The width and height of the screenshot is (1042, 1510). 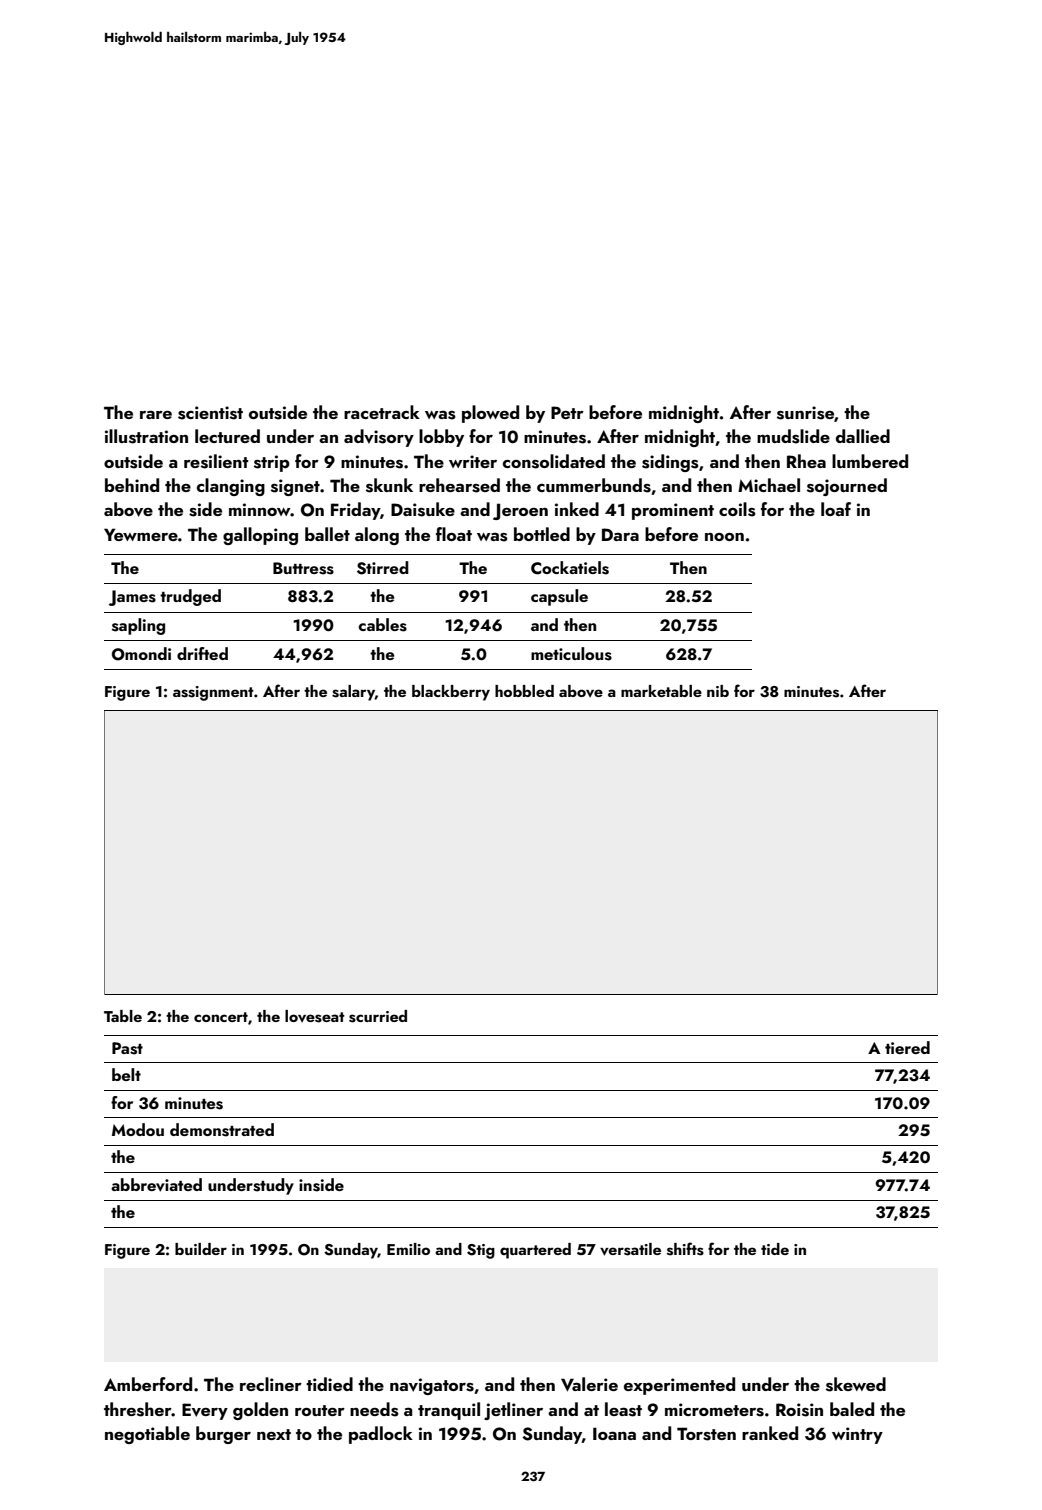 I want to click on concert, so click(x=221, y=1017).
